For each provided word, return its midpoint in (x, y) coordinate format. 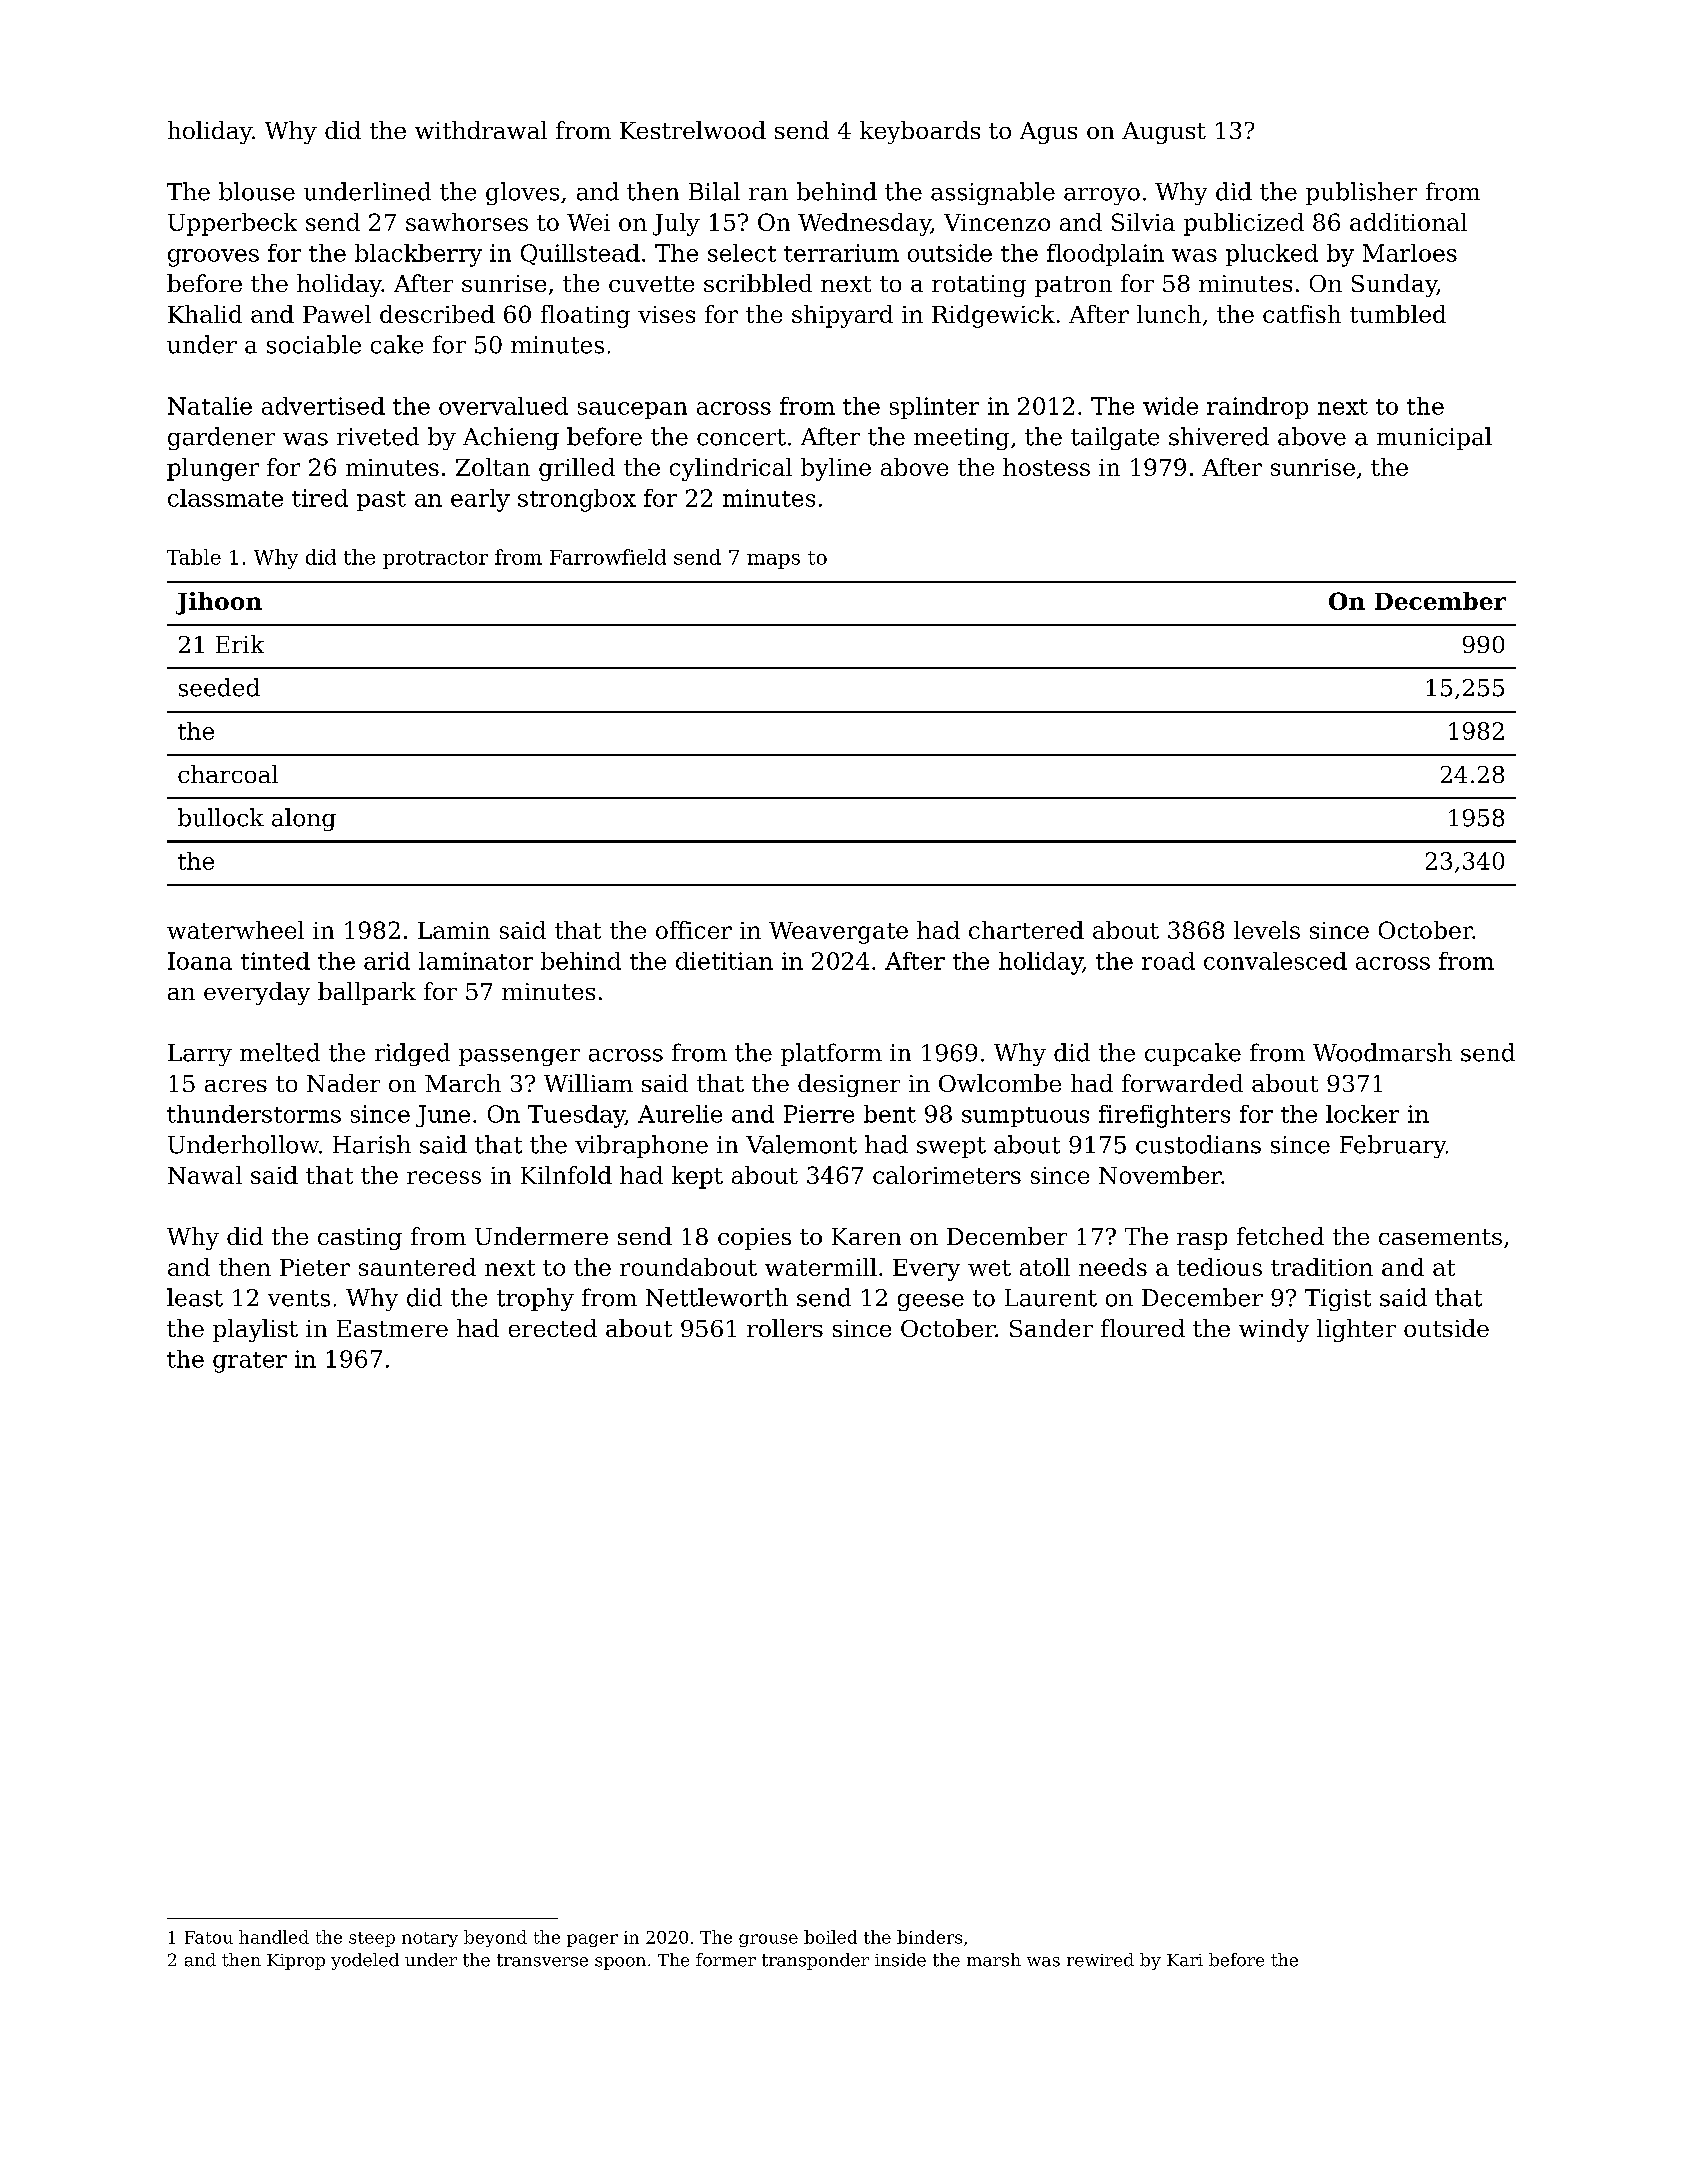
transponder (815, 1961)
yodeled (365, 1961)
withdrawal (481, 130)
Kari (1185, 1960)
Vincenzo (997, 222)
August (1164, 133)
